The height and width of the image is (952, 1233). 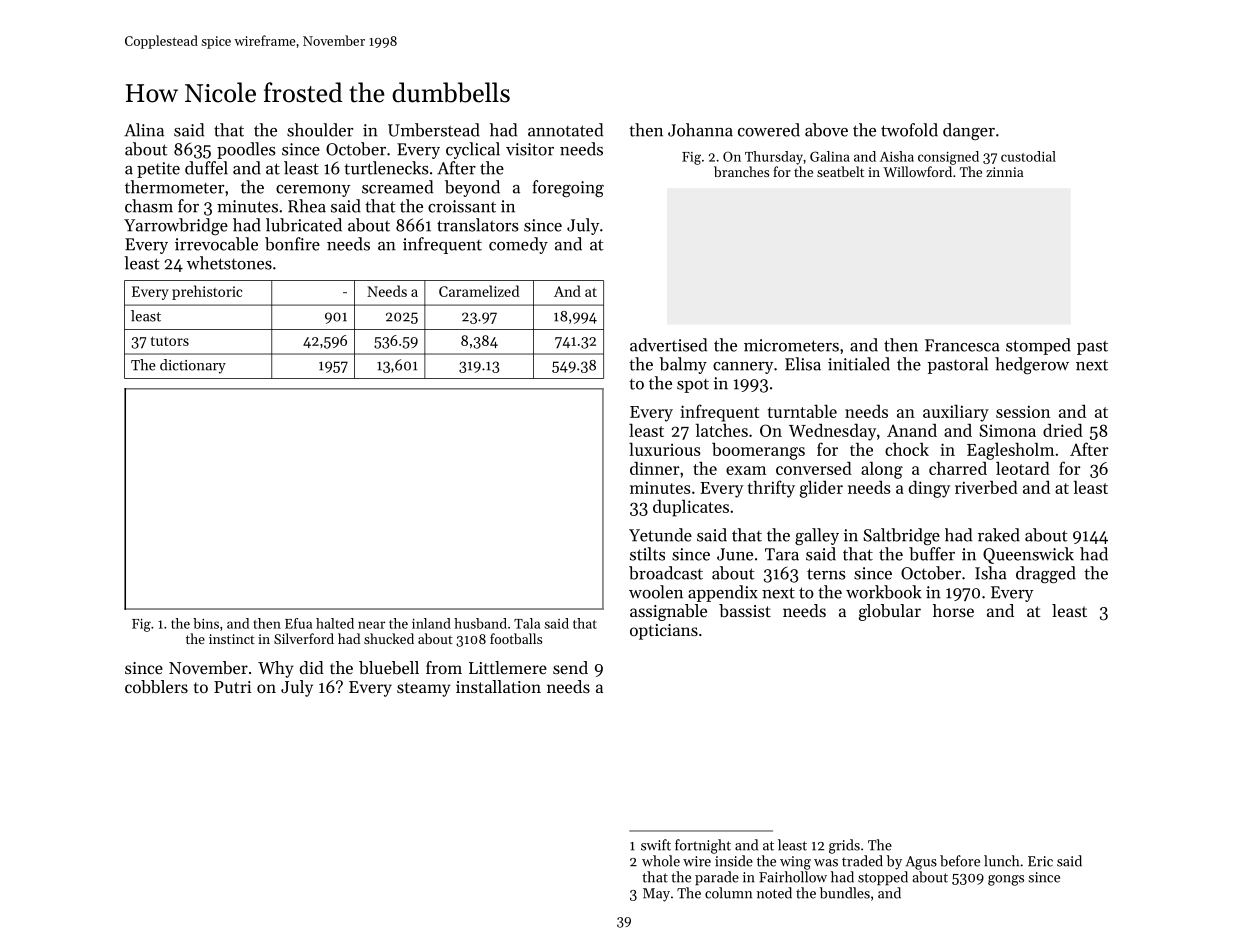 What do you see at coordinates (656, 845) in the image?
I see `swift` at bounding box center [656, 845].
